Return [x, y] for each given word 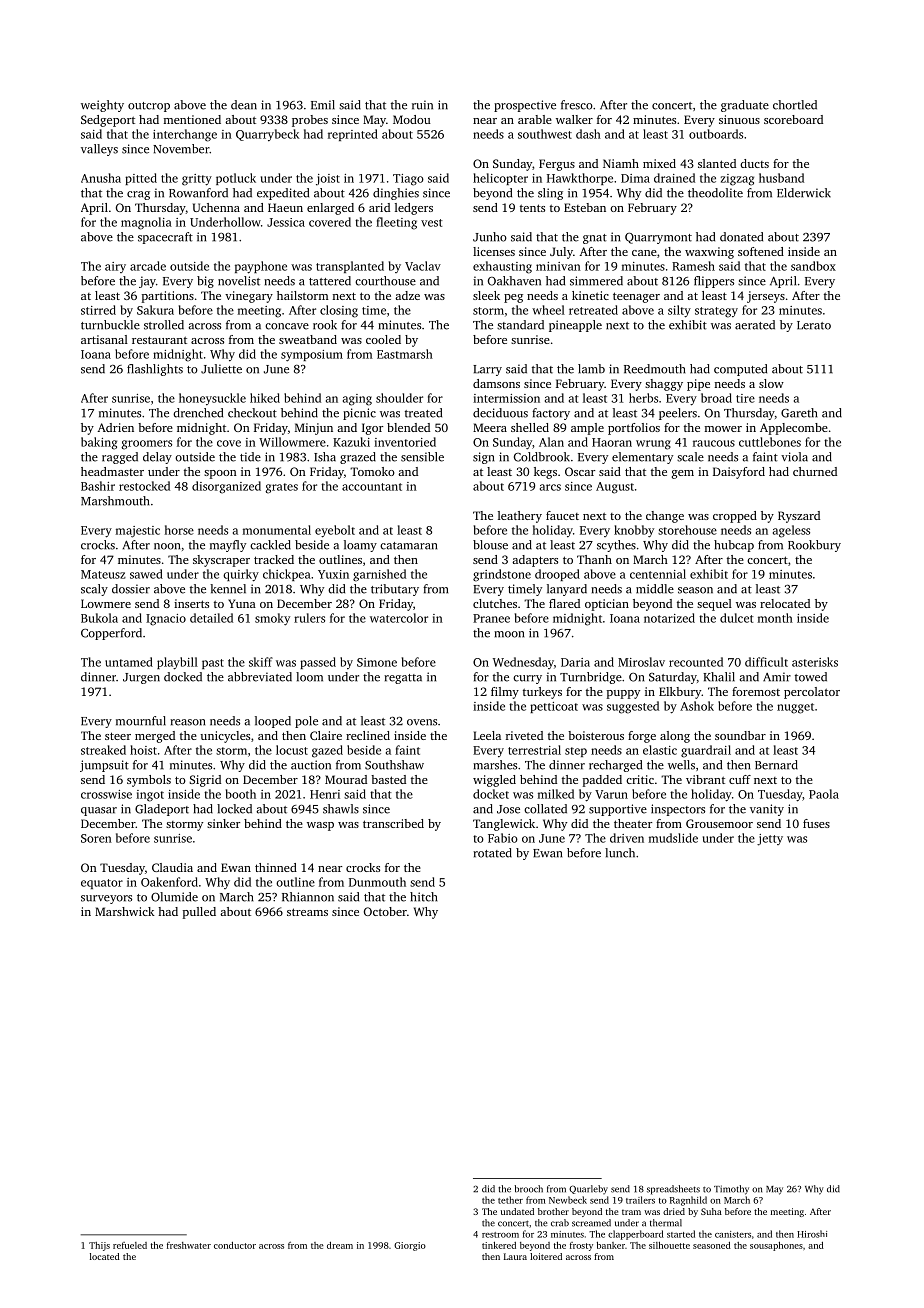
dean [244, 105]
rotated [492, 853]
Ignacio [166, 620]
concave [287, 326]
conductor [235, 1245]
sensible [422, 457]
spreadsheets [673, 1190]
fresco [577, 105]
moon [509, 634]
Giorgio [410, 1246]
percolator [812, 693]
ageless [791, 531]
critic [640, 779]
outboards [716, 134]
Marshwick [125, 911]
